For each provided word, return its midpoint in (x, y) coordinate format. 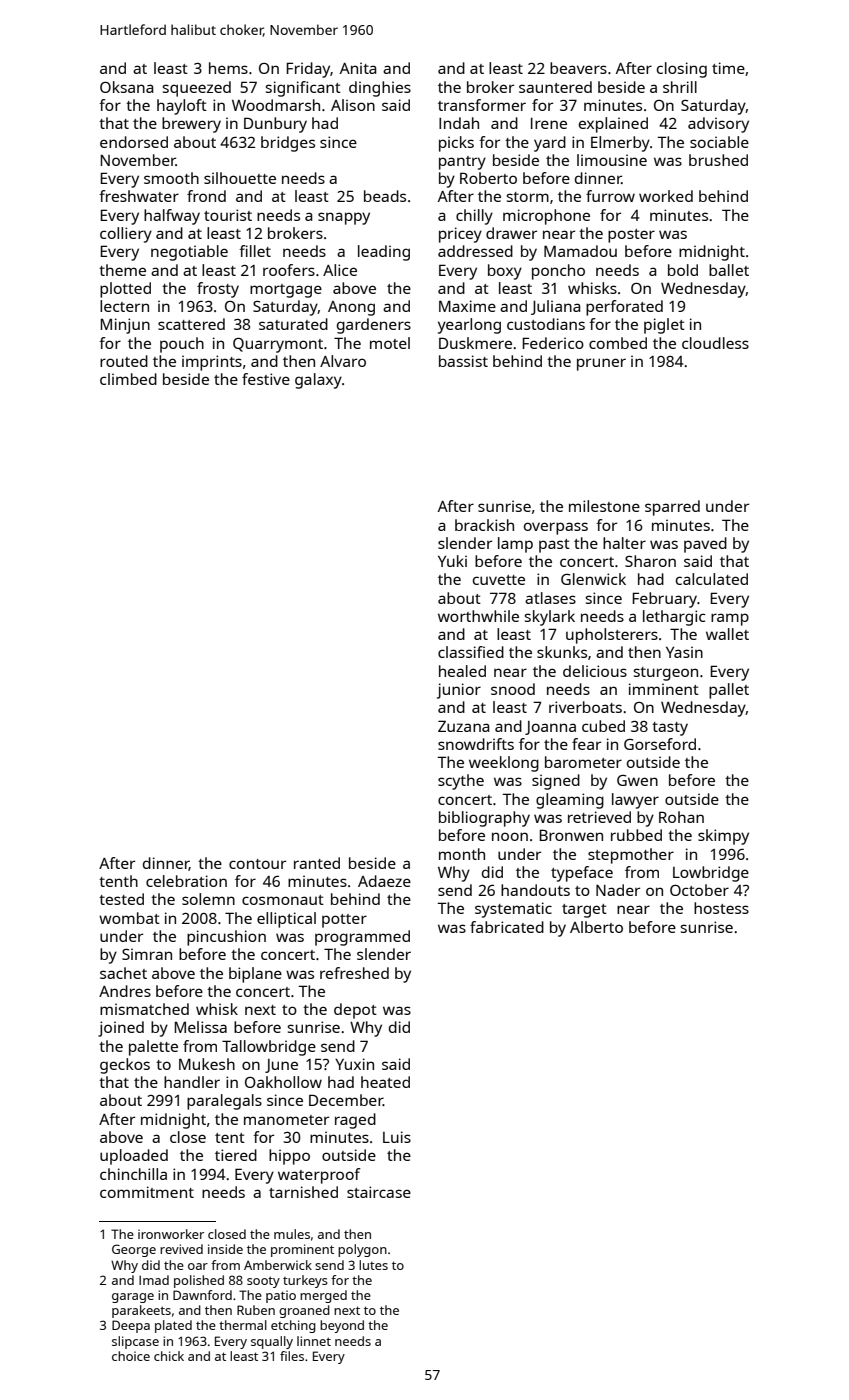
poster (631, 236)
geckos (125, 1066)
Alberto (596, 927)
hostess (721, 908)
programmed (362, 938)
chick (169, 1356)
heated (385, 1082)
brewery (191, 125)
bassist (463, 361)
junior (459, 691)
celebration (186, 881)
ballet (729, 270)
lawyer (635, 801)
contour (257, 864)
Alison (353, 105)
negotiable (189, 253)
